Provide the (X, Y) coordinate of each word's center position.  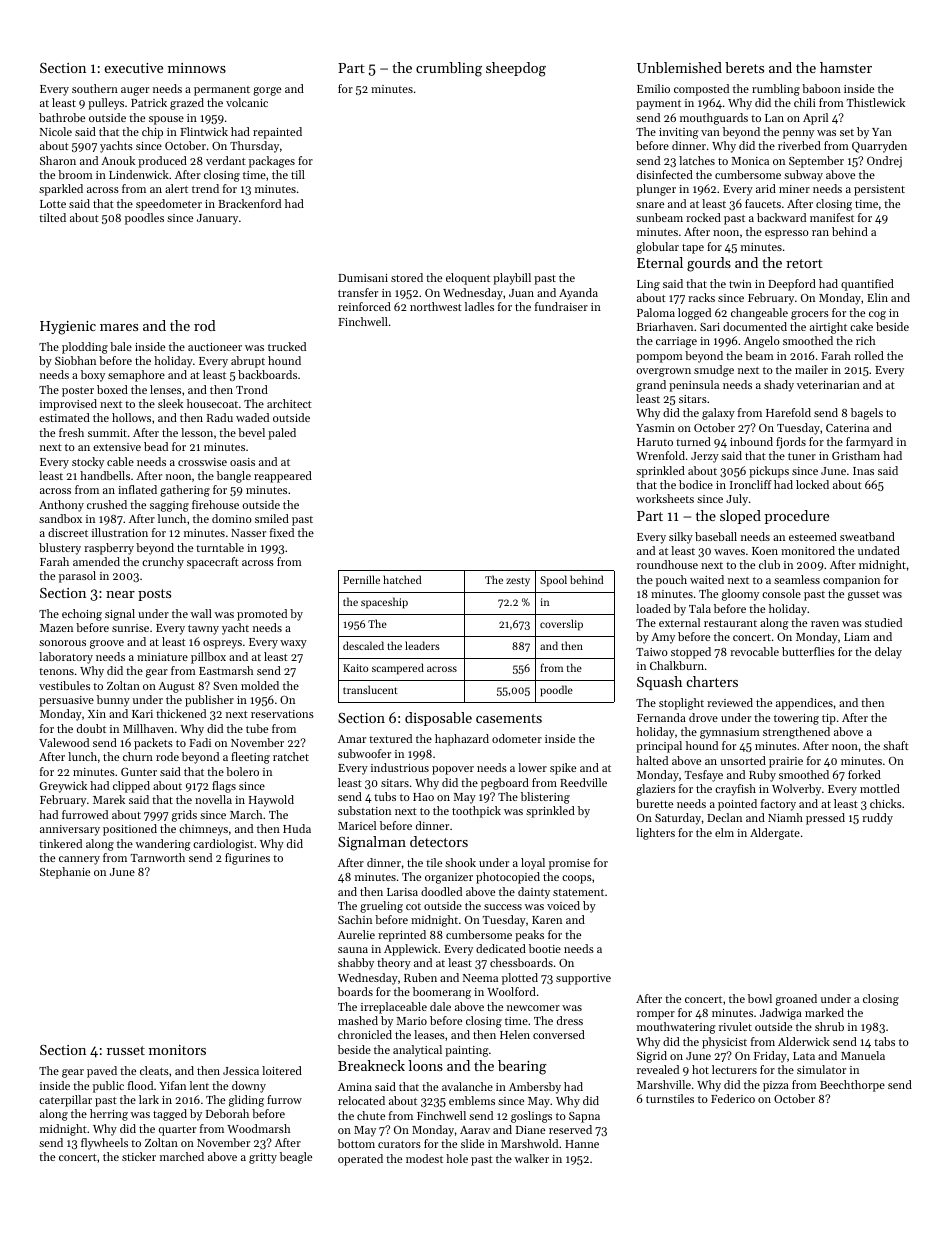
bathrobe (62, 117)
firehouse (215, 504)
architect (289, 403)
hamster (846, 67)
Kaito (355, 668)
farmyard (869, 443)
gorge (267, 91)
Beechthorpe (852, 1086)
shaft (896, 745)
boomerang (442, 993)
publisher (209, 701)
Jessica (241, 1071)
